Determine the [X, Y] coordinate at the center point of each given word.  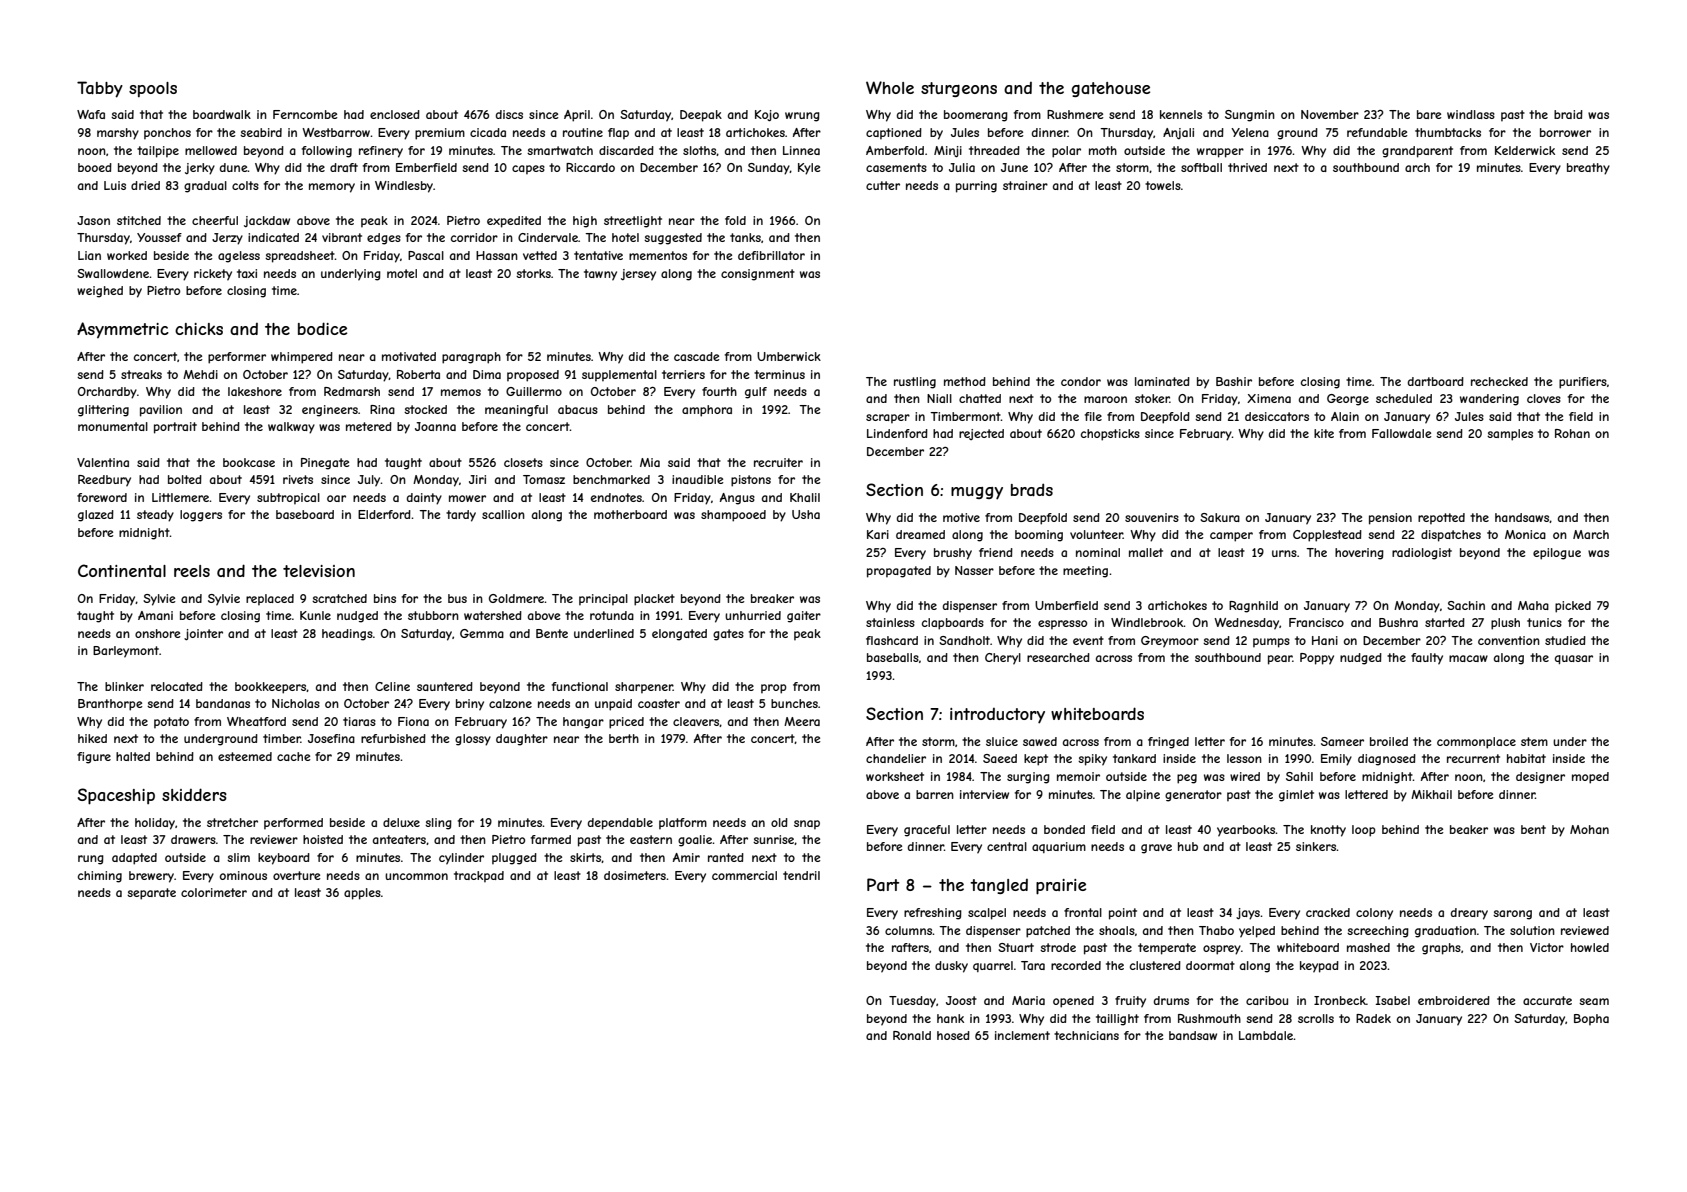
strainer [1025, 185]
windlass [1471, 114]
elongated [679, 635]
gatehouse [1111, 89]
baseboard [305, 514]
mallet [1146, 552]
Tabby [100, 89]
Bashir [1234, 381]
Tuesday [912, 1002]
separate [151, 894]
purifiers [1583, 383]
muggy [977, 493]
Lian [89, 255]
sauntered [445, 686]
